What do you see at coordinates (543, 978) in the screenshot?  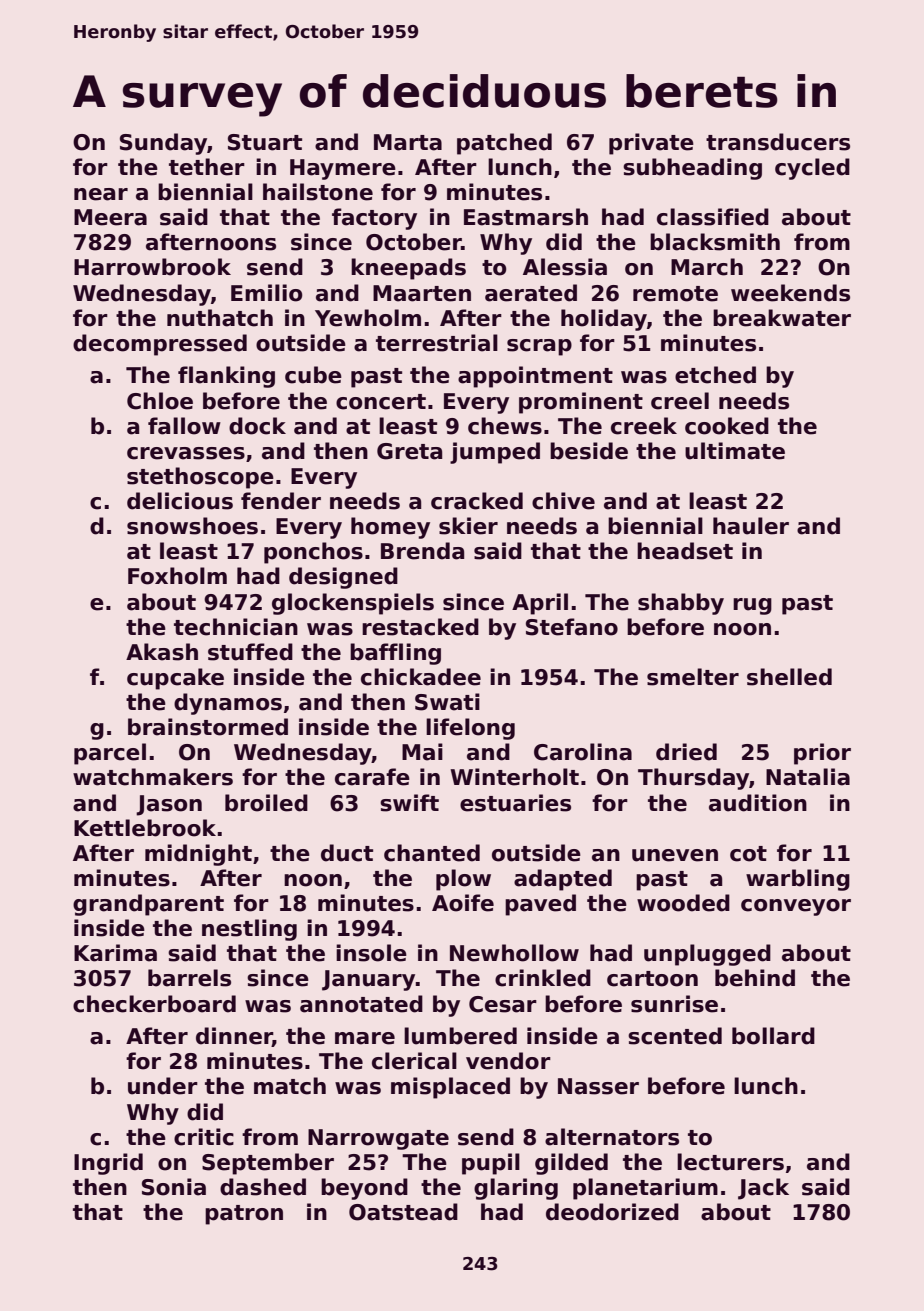 I see `crinkled` at bounding box center [543, 978].
